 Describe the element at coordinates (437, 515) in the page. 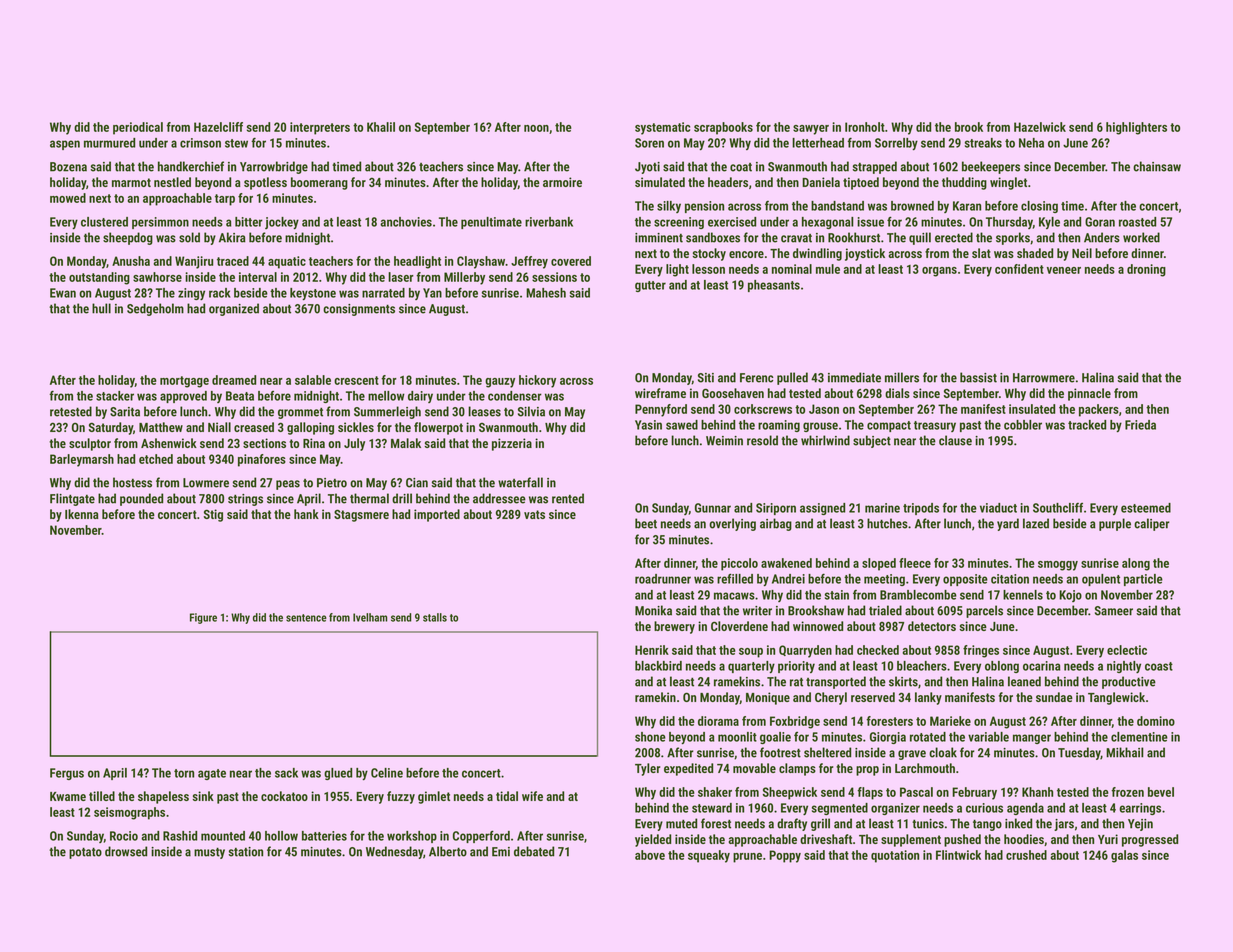

I see `imported` at that location.
